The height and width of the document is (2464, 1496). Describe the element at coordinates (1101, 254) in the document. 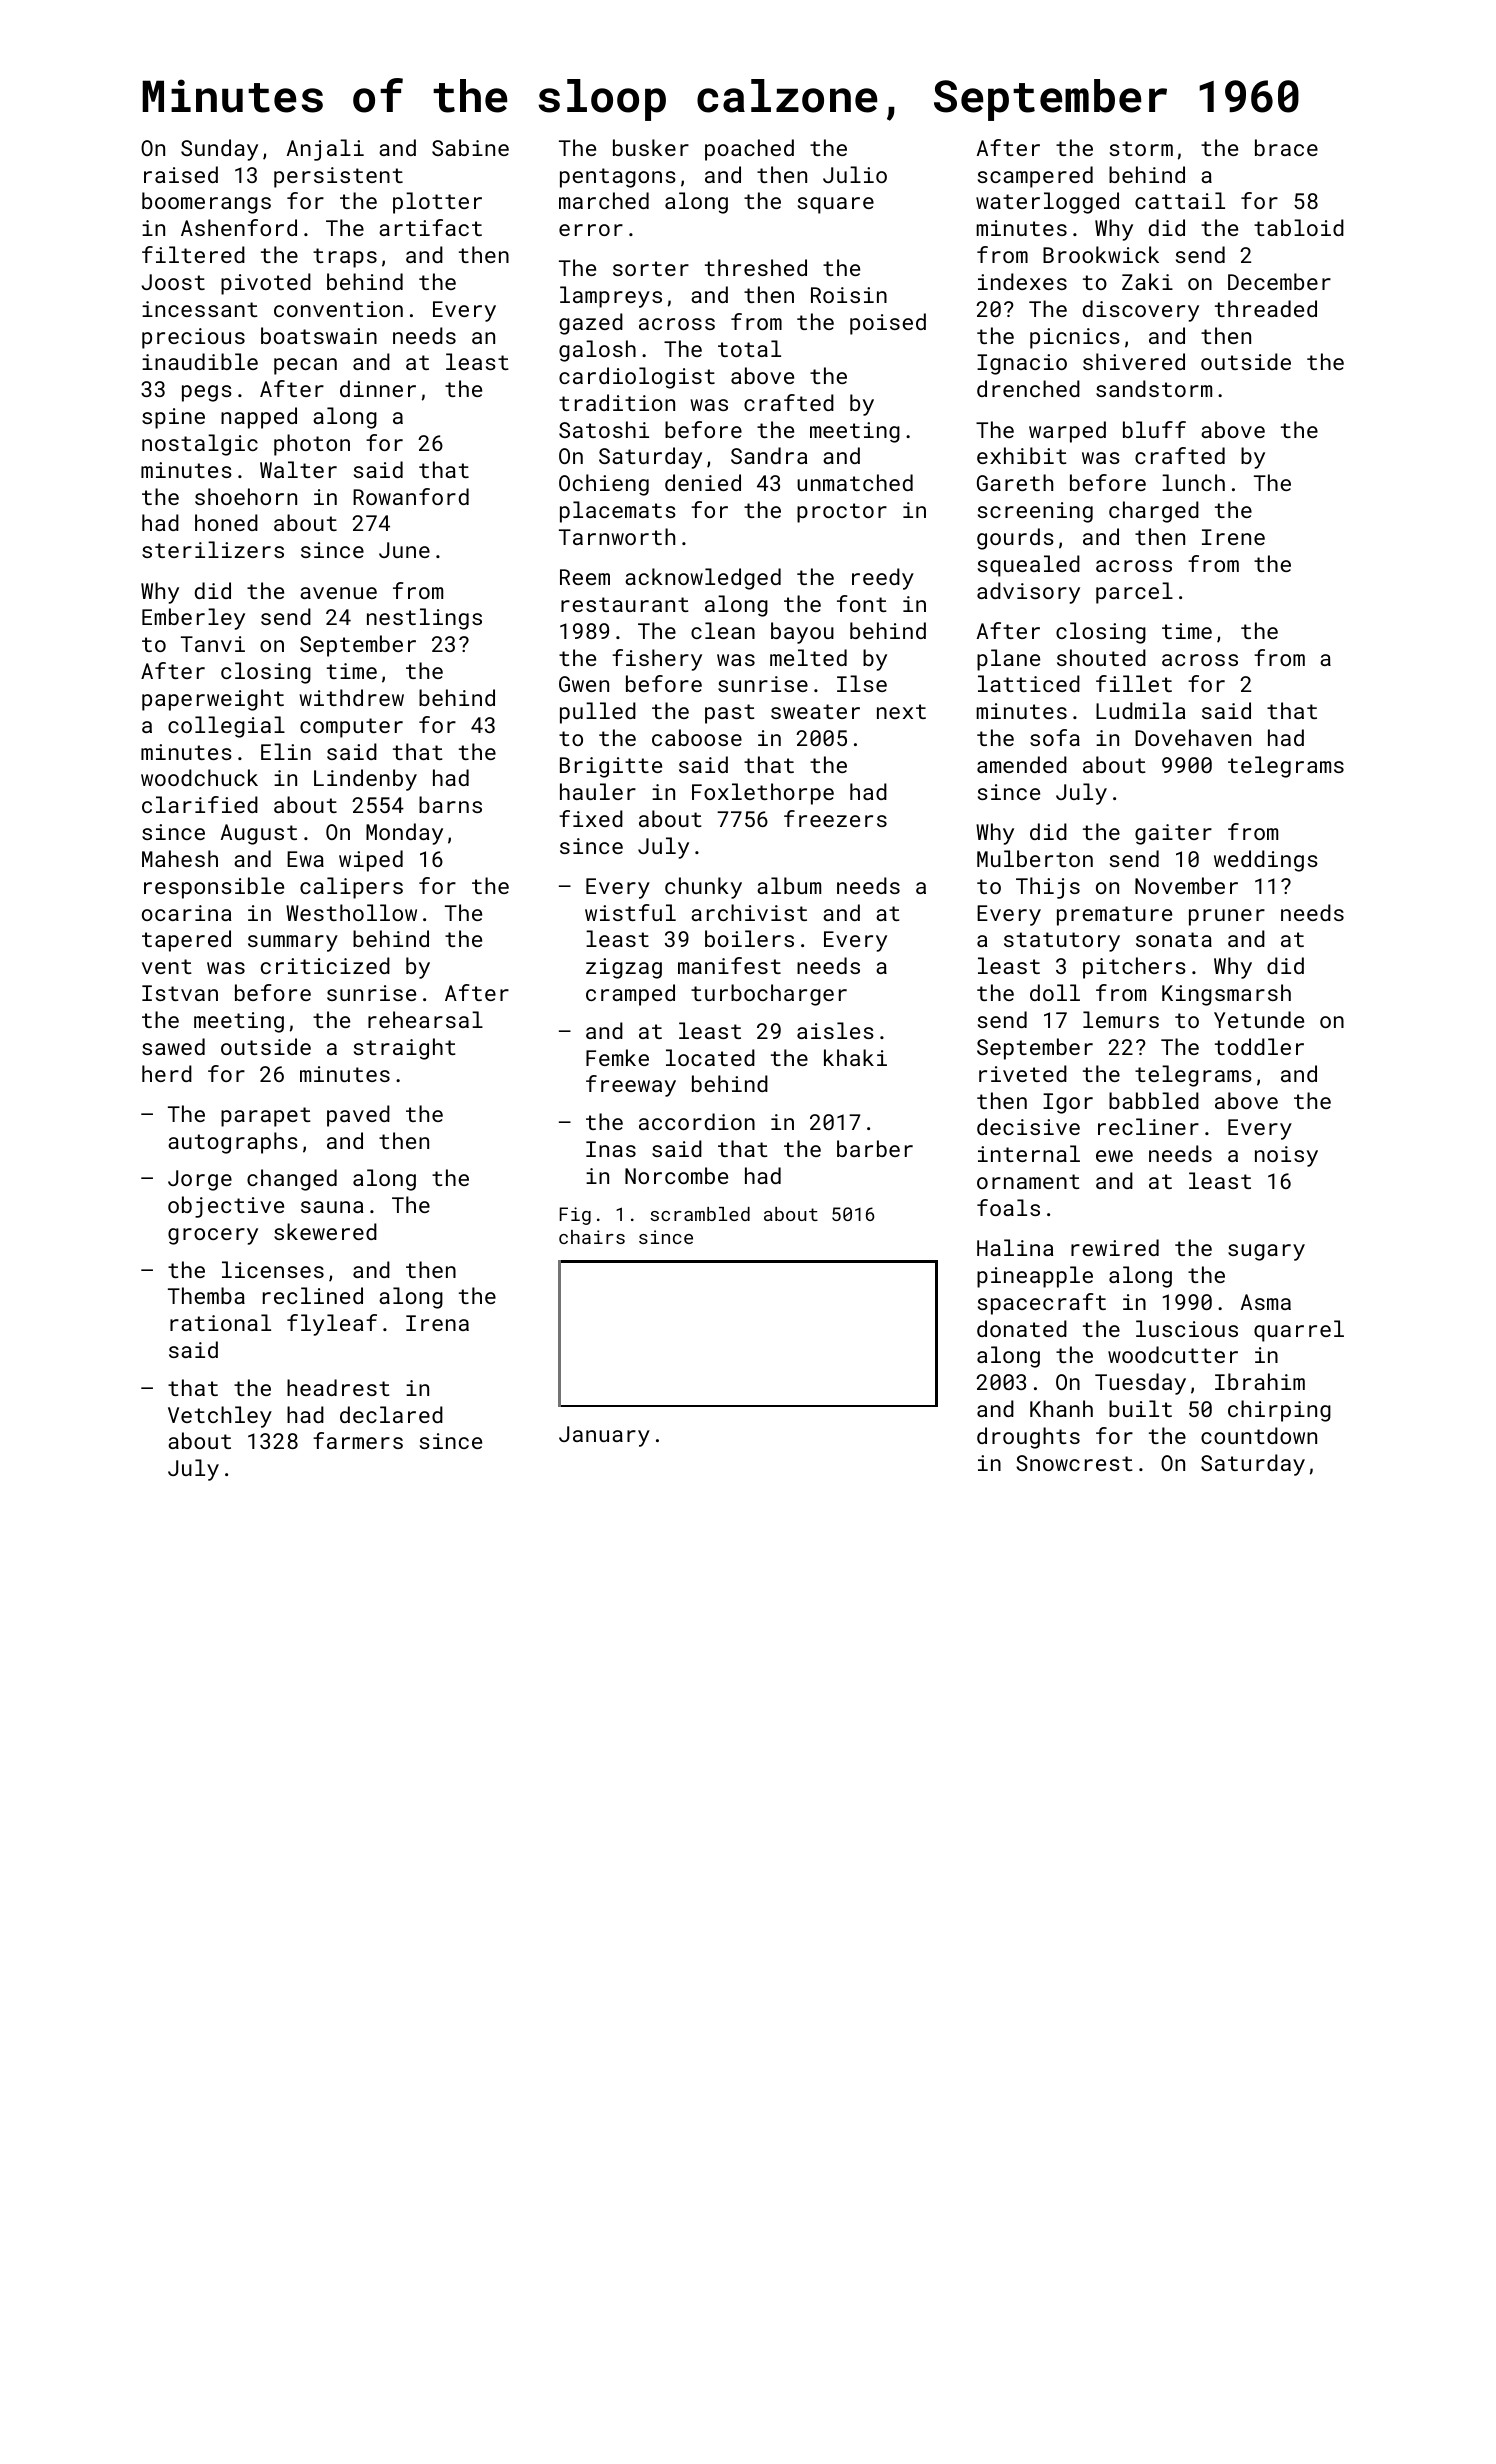

I see `Brookwick` at that location.
